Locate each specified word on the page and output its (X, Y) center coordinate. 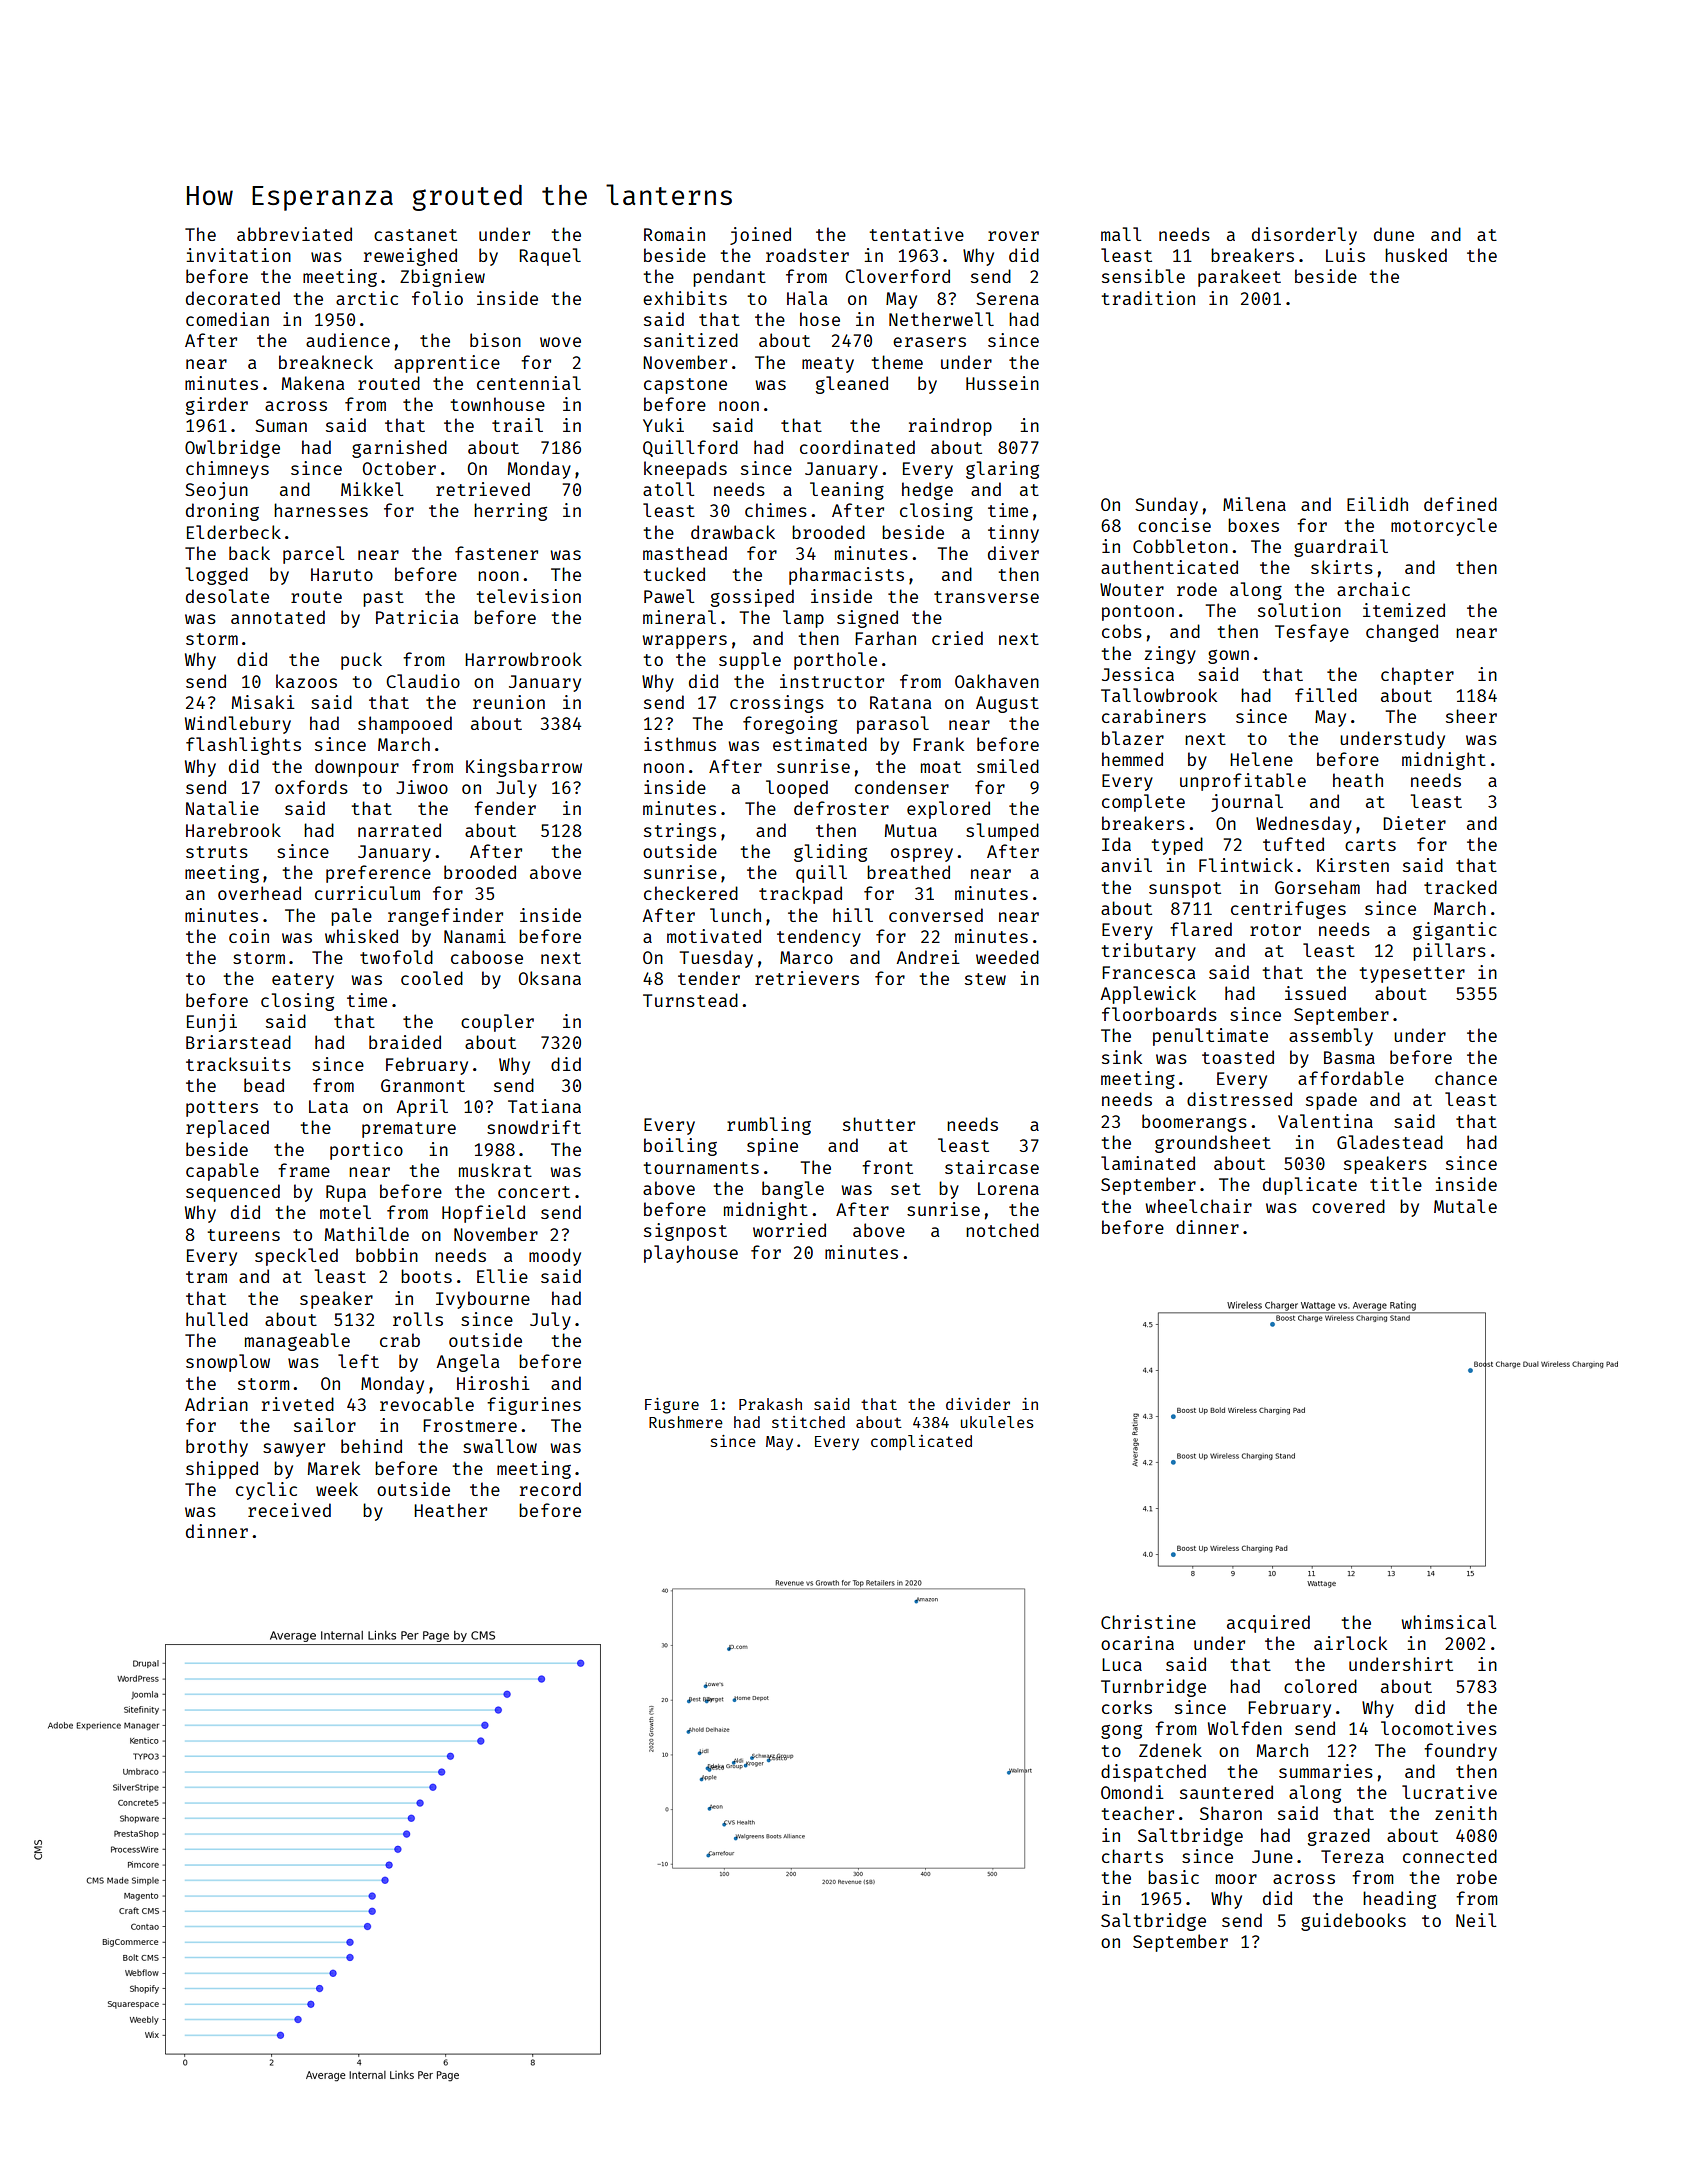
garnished (399, 449)
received (289, 1510)
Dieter (1414, 823)
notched (1002, 1230)
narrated (399, 830)
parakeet (1239, 278)
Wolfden (1245, 1728)
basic (1173, 1877)
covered (1348, 1206)
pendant (729, 278)
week (337, 1489)
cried (957, 638)
